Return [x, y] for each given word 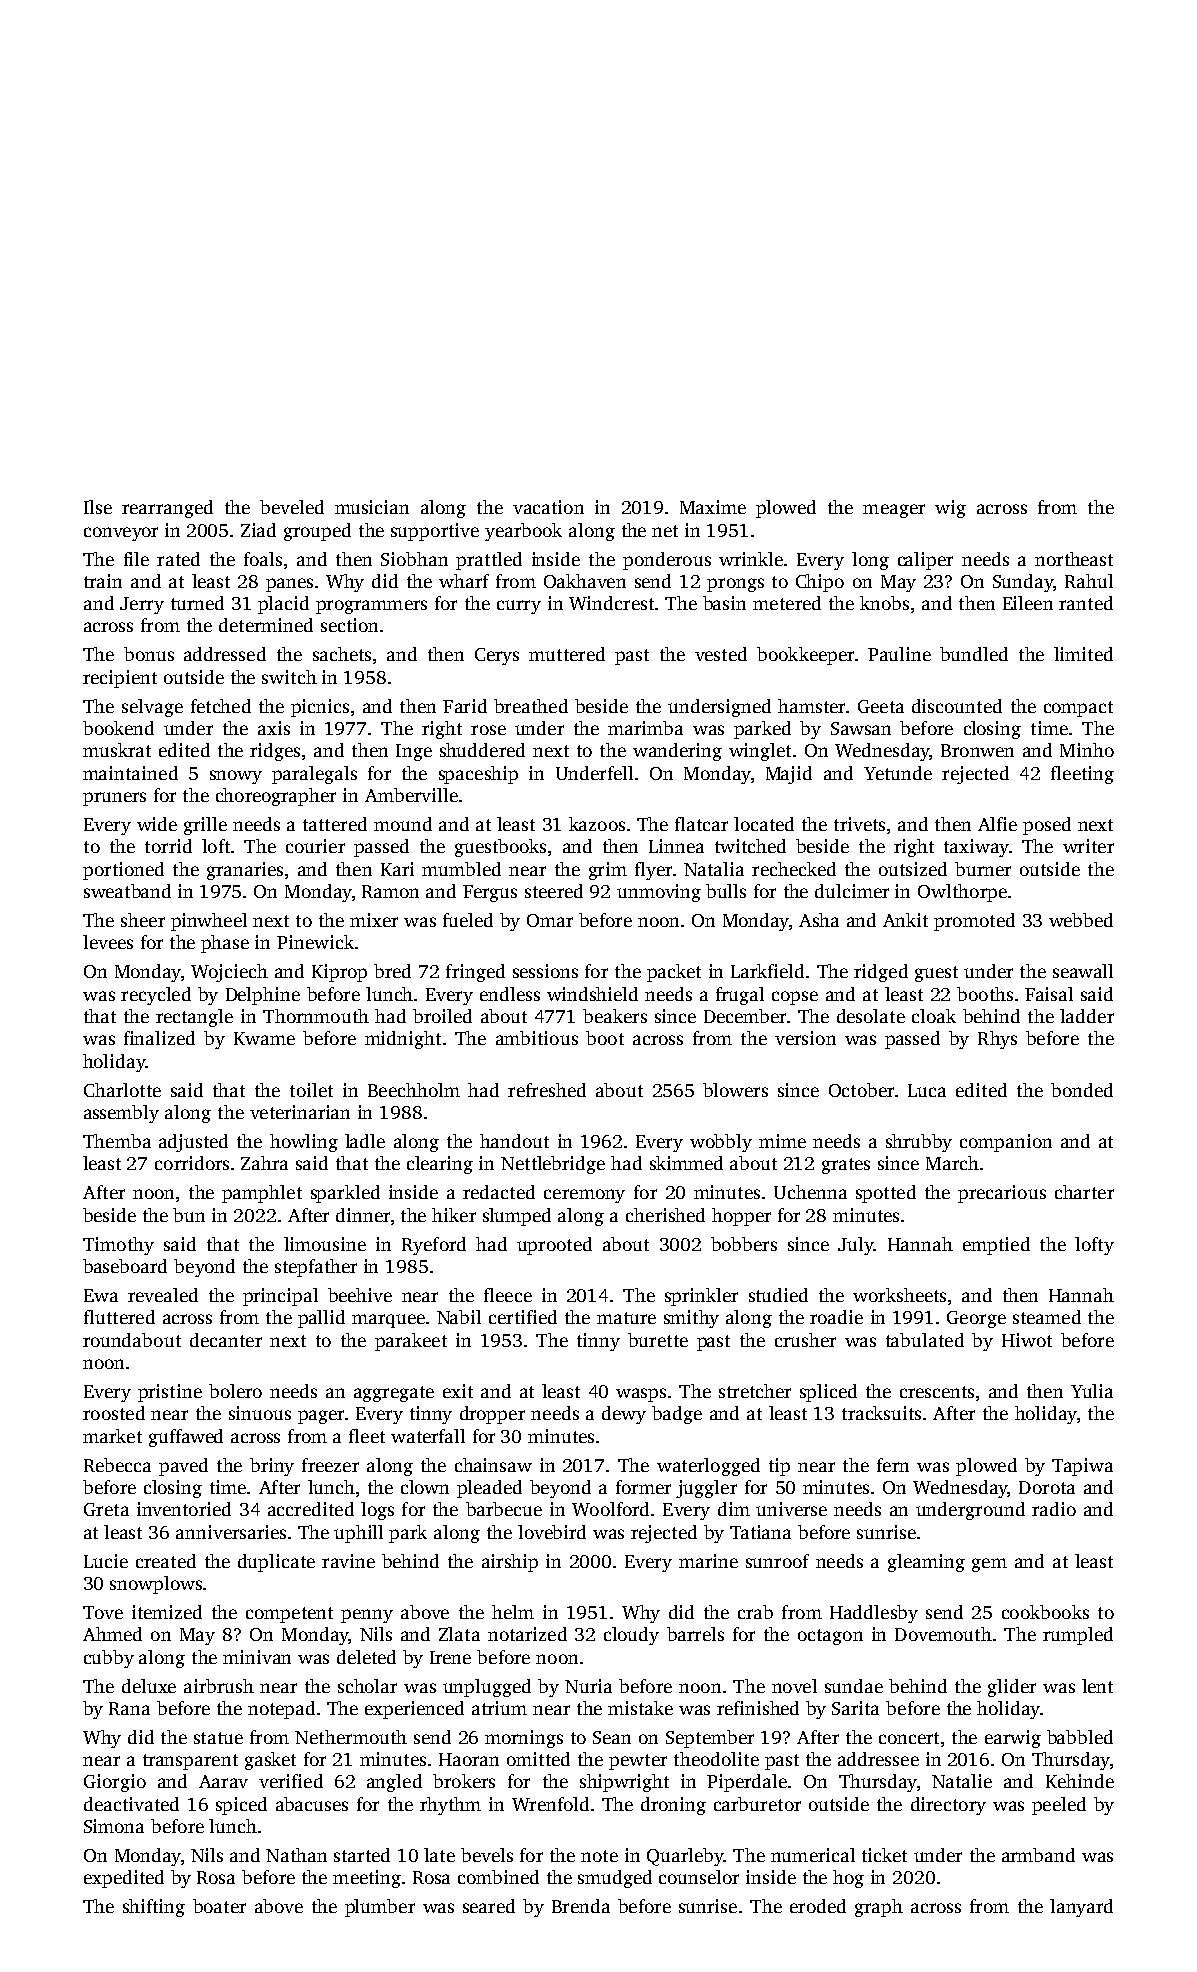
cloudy [631, 1636]
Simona [114, 1826]
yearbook [523, 532]
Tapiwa [1082, 1467]
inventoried [184, 1509]
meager [894, 511]
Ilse [98, 507]
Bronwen [977, 750]
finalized [159, 1038]
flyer [653, 871]
